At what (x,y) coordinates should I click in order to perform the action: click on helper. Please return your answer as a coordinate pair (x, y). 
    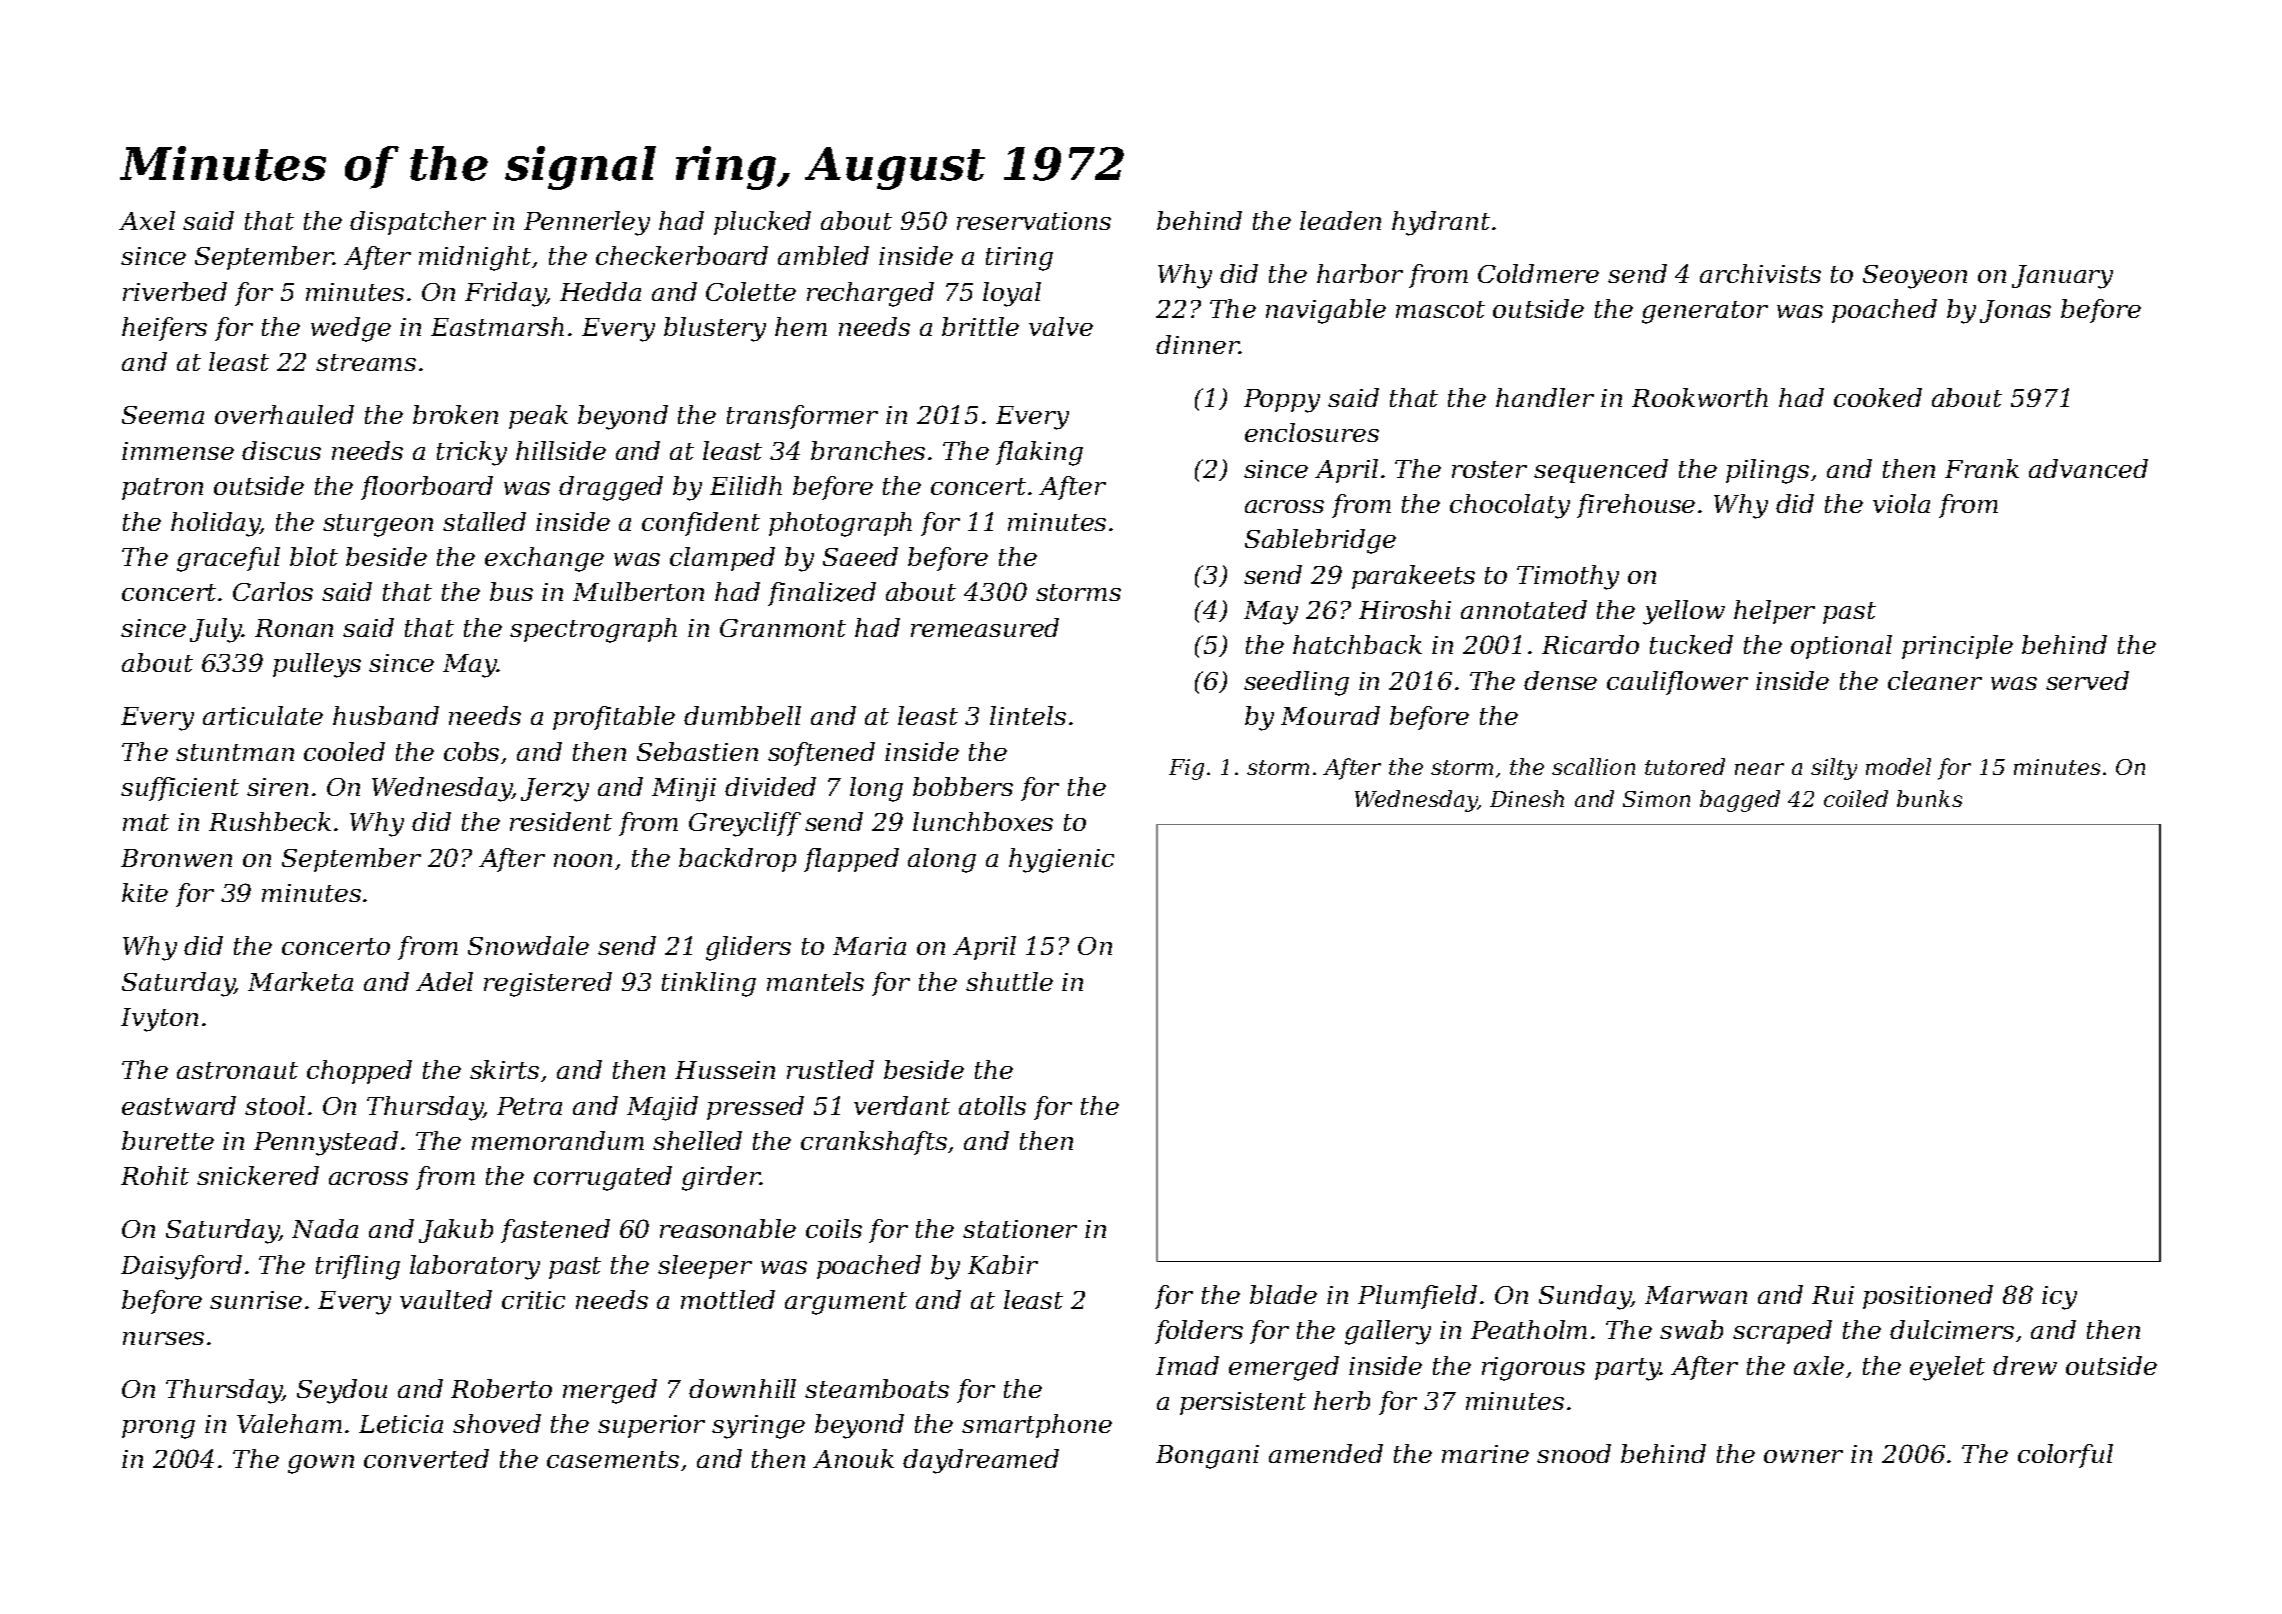
    Looking at the image, I should click on (1774, 612).
